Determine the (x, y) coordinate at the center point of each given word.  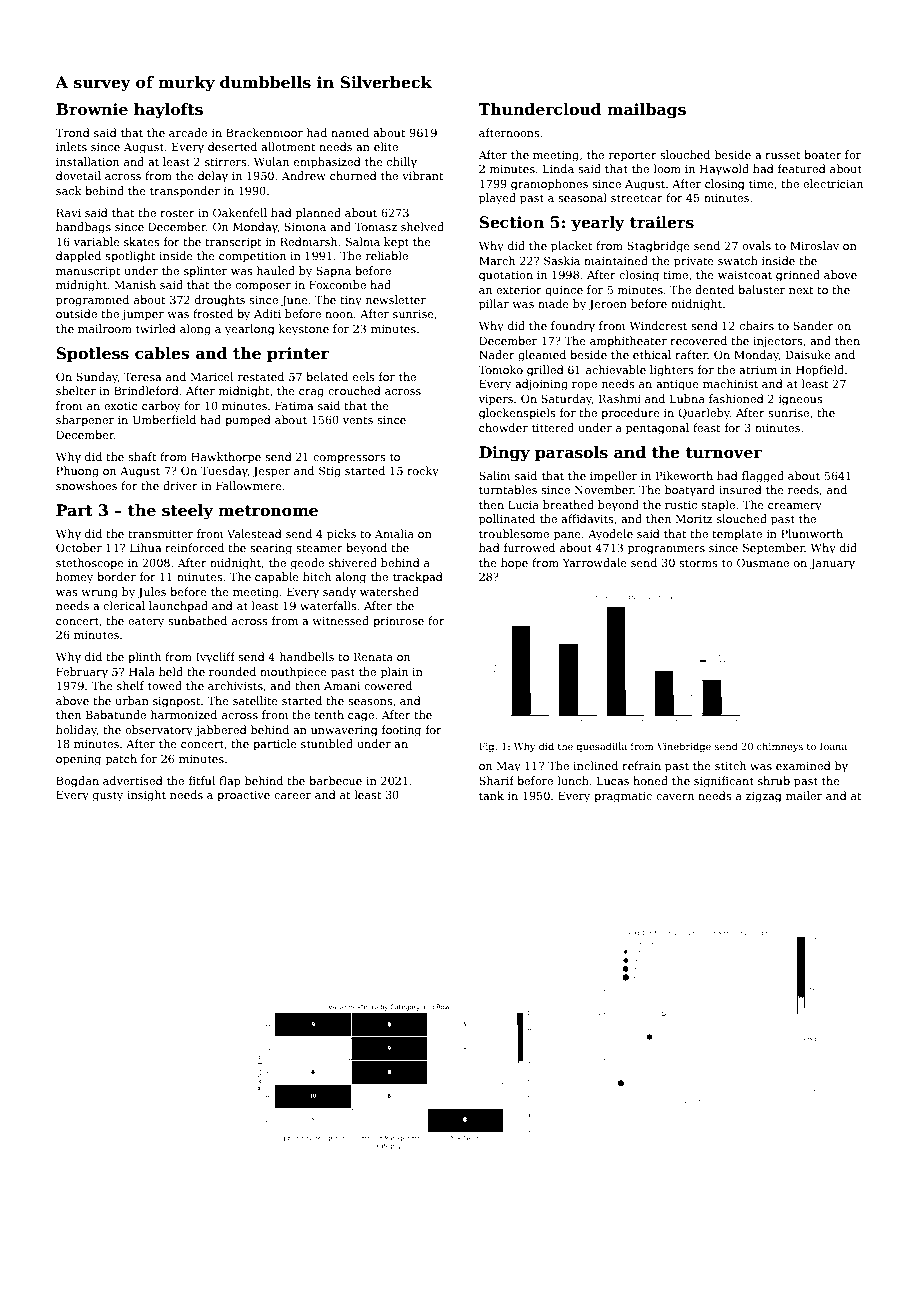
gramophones (549, 185)
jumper (143, 315)
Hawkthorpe (226, 458)
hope (514, 564)
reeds (803, 489)
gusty (108, 796)
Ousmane (763, 562)
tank (491, 795)
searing (271, 549)
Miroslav (814, 245)
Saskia (562, 260)
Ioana (833, 746)
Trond (72, 132)
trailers (662, 222)
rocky (423, 472)
